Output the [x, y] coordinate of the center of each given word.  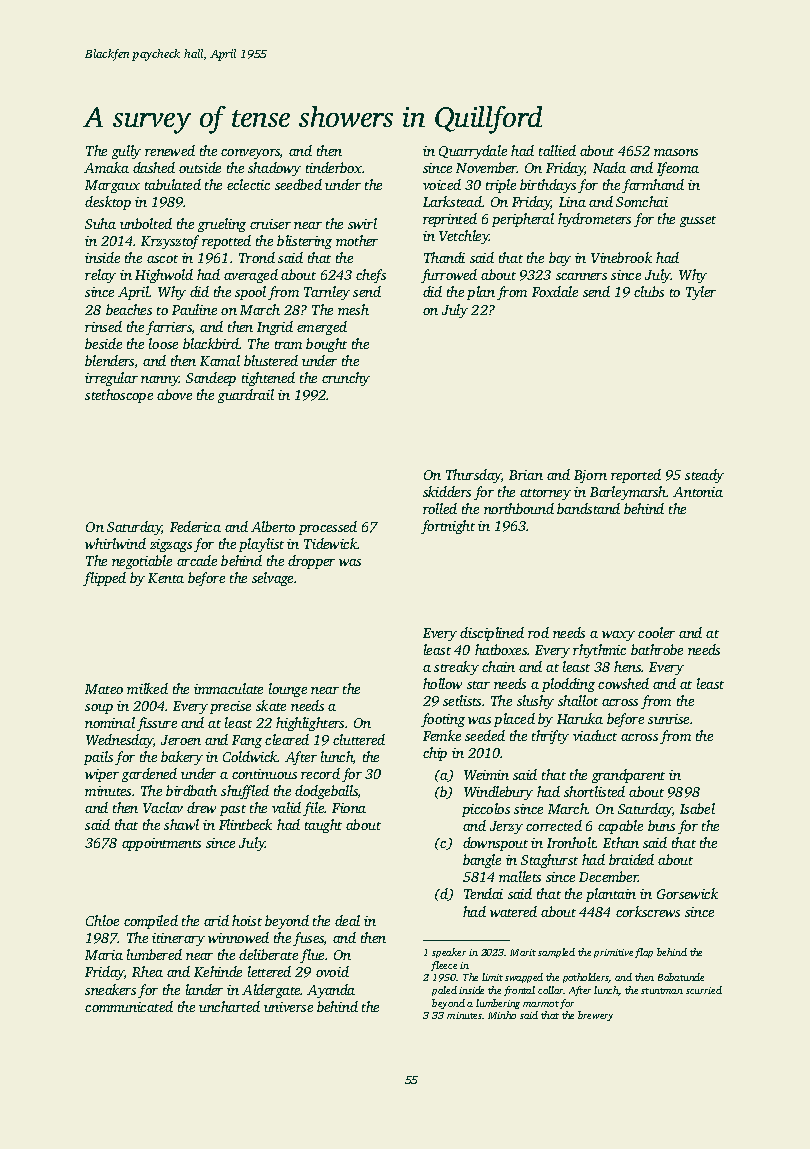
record [320, 773]
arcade [197, 560]
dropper [311, 562]
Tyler [701, 293]
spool [250, 293]
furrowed [449, 276]
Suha [100, 223]
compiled [151, 922]
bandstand [588, 508]
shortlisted [594, 791]
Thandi [444, 257]
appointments [161, 844]
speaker [449, 953]
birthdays [548, 186]
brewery [595, 1016]
